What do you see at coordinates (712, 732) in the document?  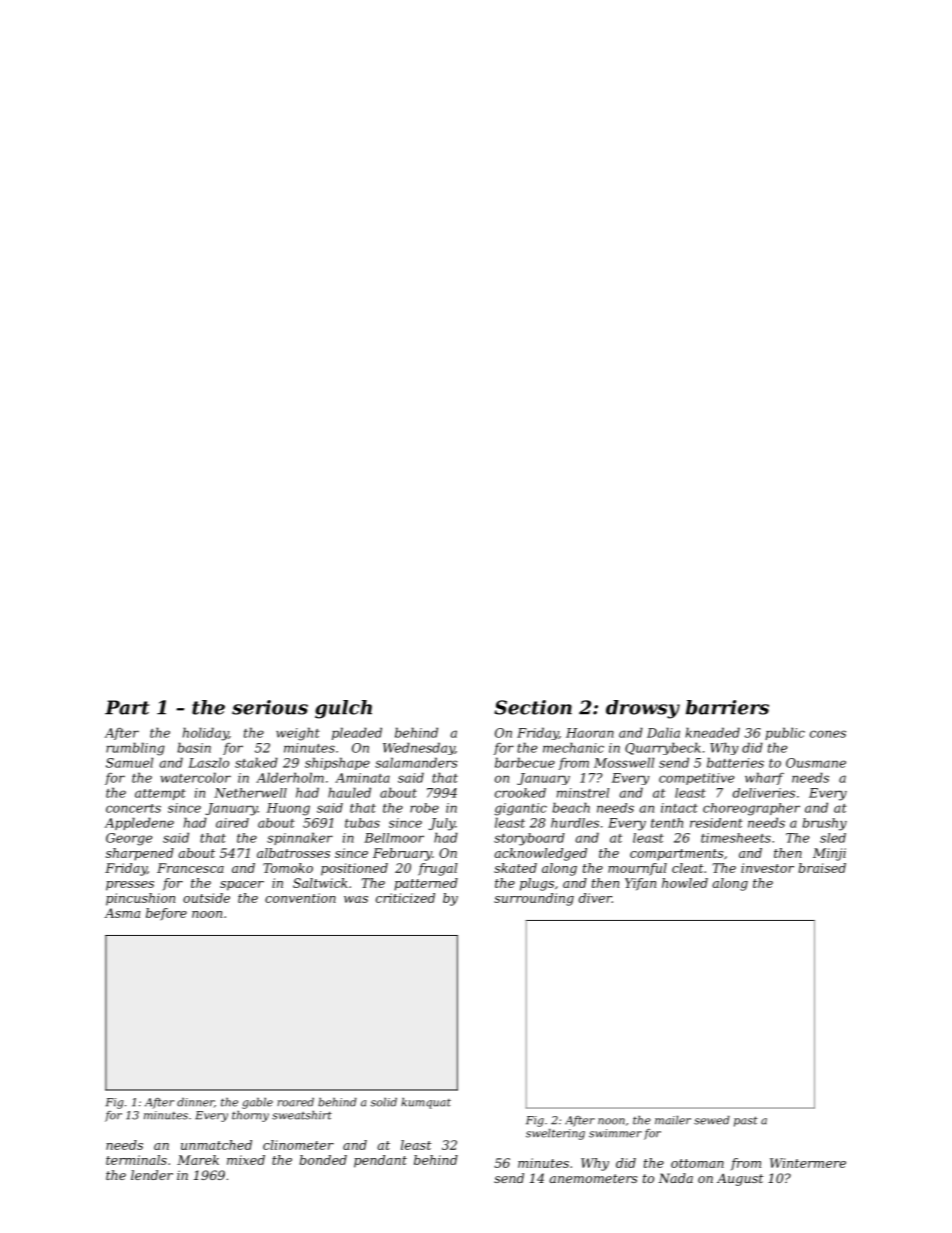 I see `kneaded` at bounding box center [712, 732].
